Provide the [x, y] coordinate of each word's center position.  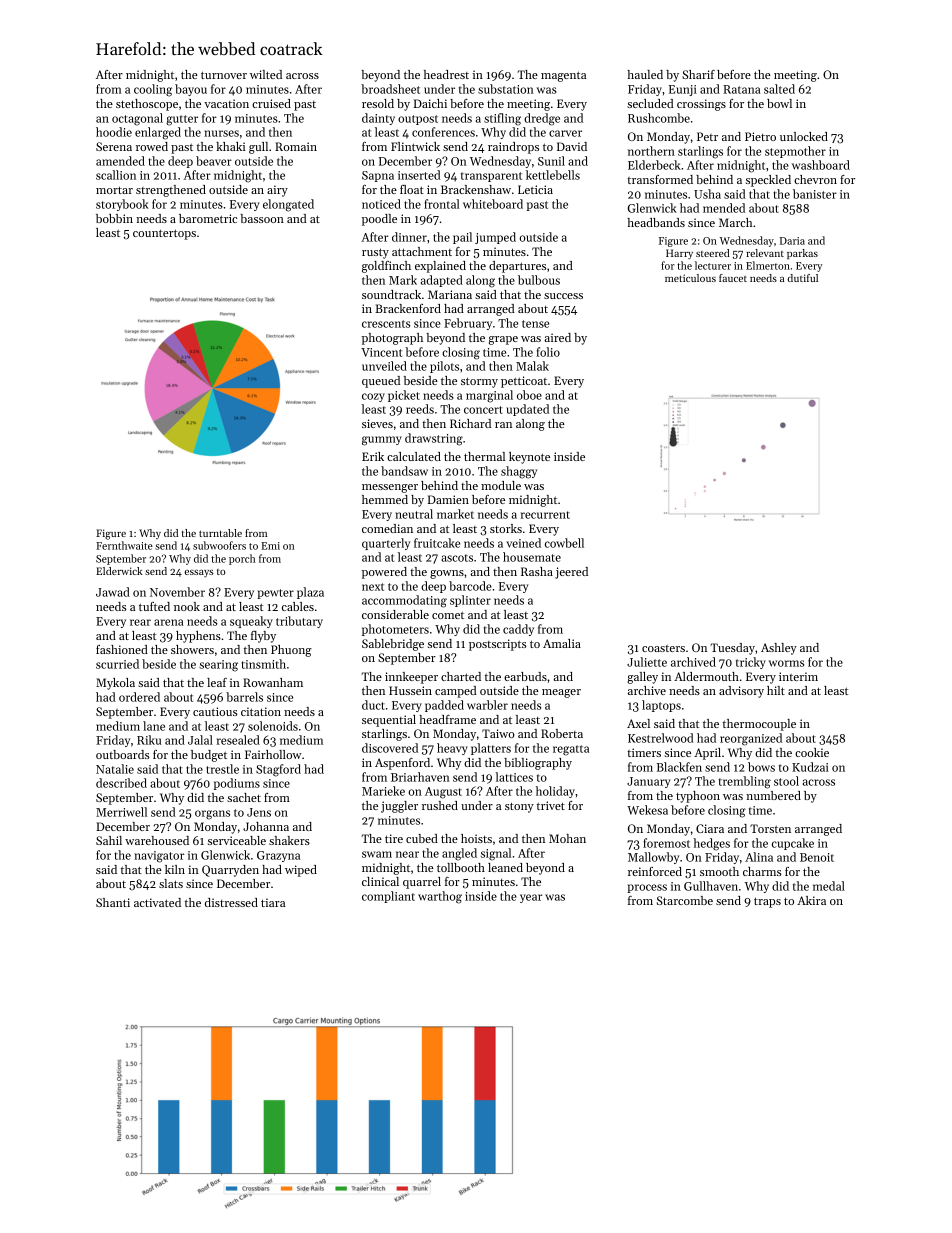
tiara [273, 902]
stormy [479, 382]
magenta [563, 76]
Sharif [698, 74]
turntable [220, 533]
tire [394, 838]
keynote [529, 458]
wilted [266, 74]
